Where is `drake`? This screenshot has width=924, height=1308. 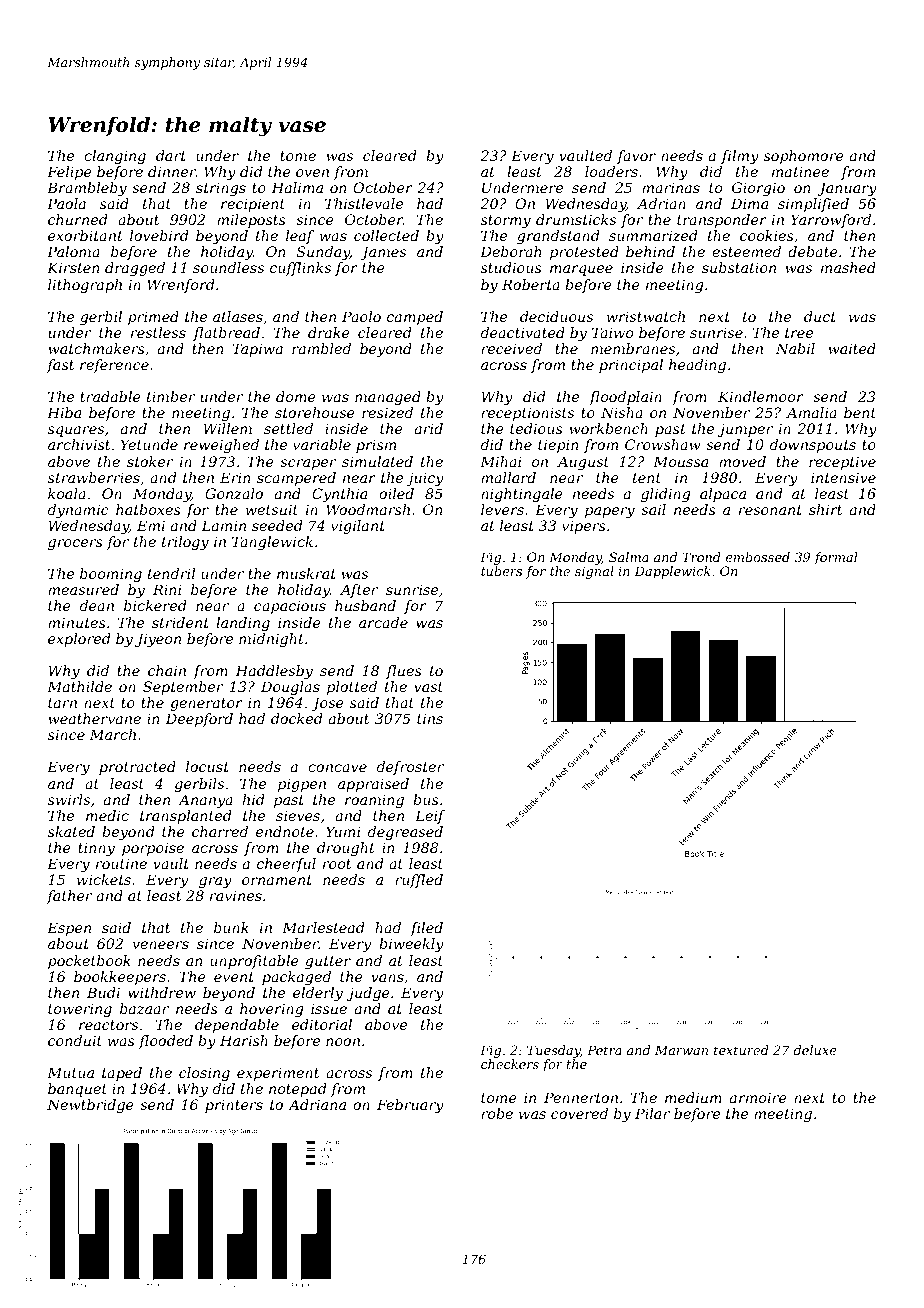
drake is located at coordinates (329, 332).
